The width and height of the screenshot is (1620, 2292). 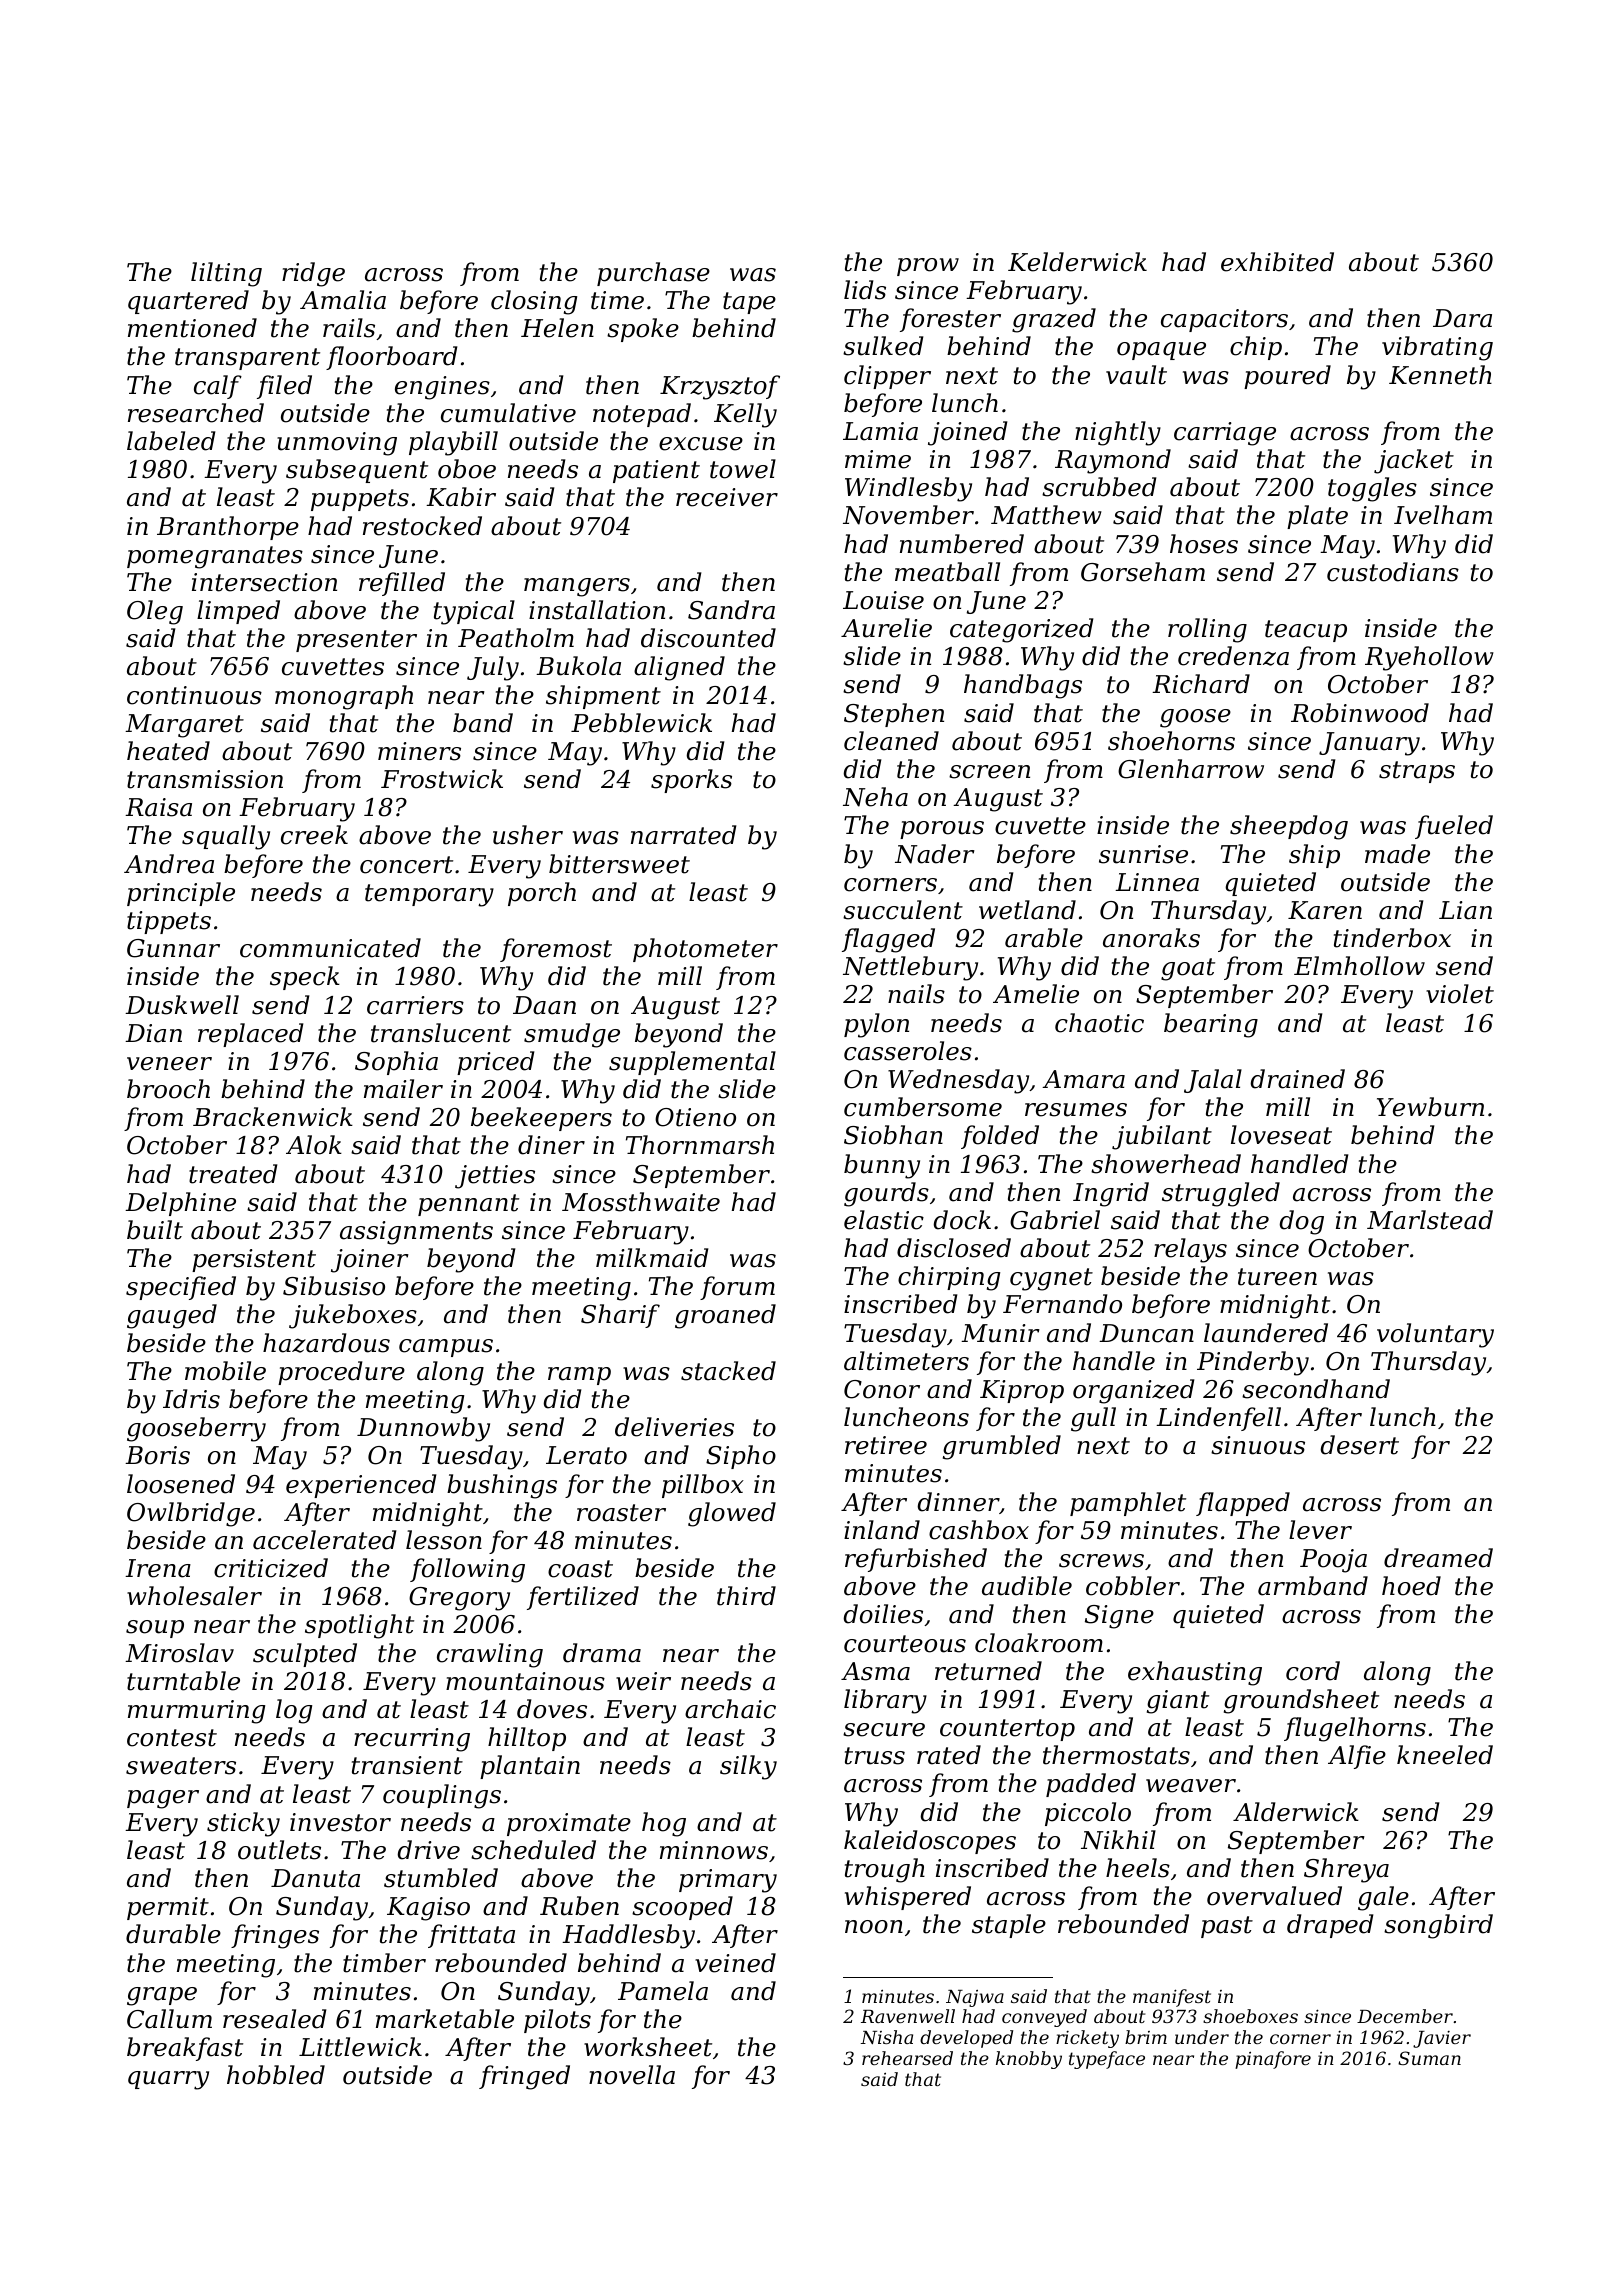 I want to click on handbags, so click(x=1023, y=686).
